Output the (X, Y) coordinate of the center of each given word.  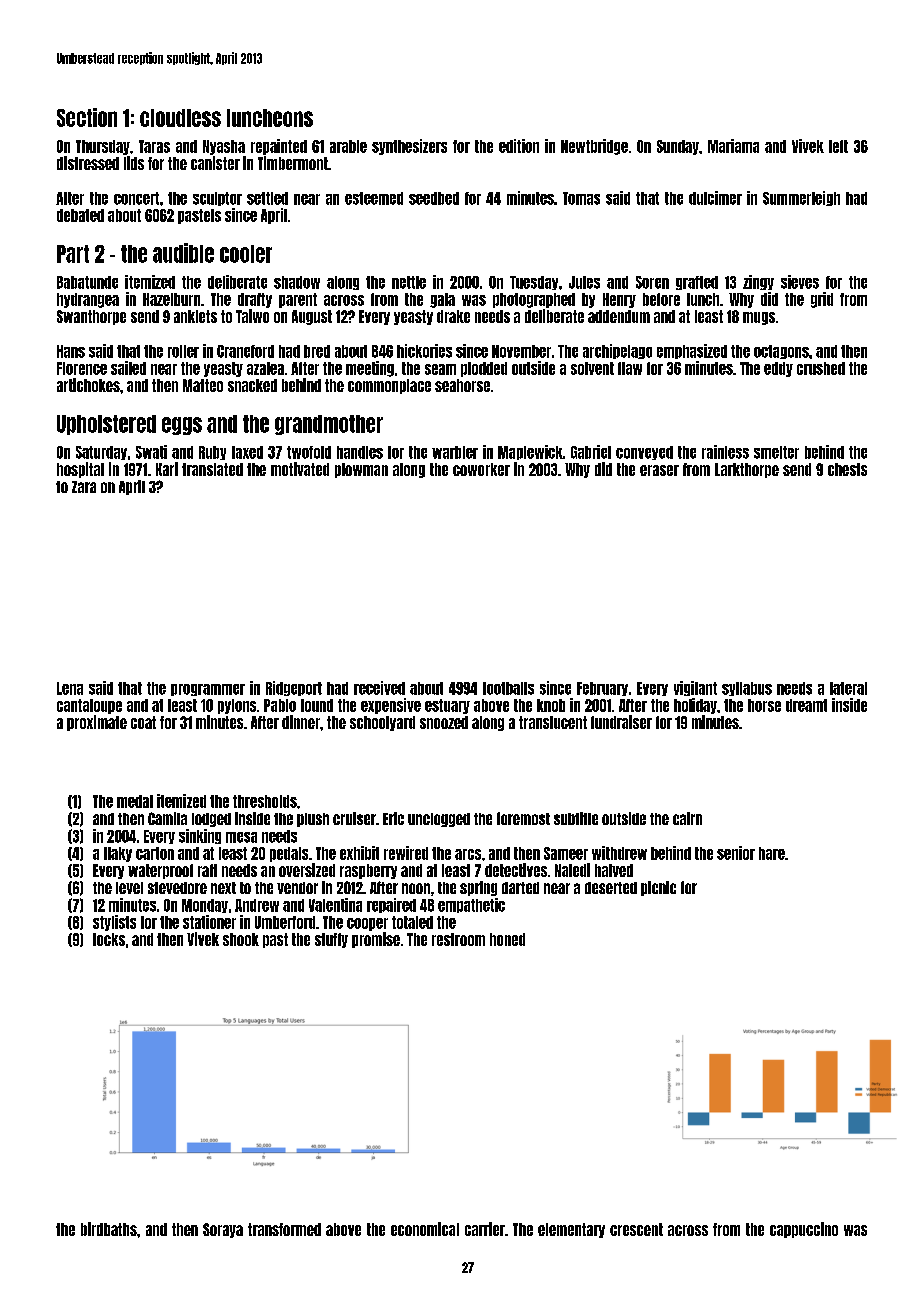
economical (425, 1229)
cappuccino (804, 1230)
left (838, 146)
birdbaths (109, 1229)
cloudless (180, 118)
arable (348, 146)
